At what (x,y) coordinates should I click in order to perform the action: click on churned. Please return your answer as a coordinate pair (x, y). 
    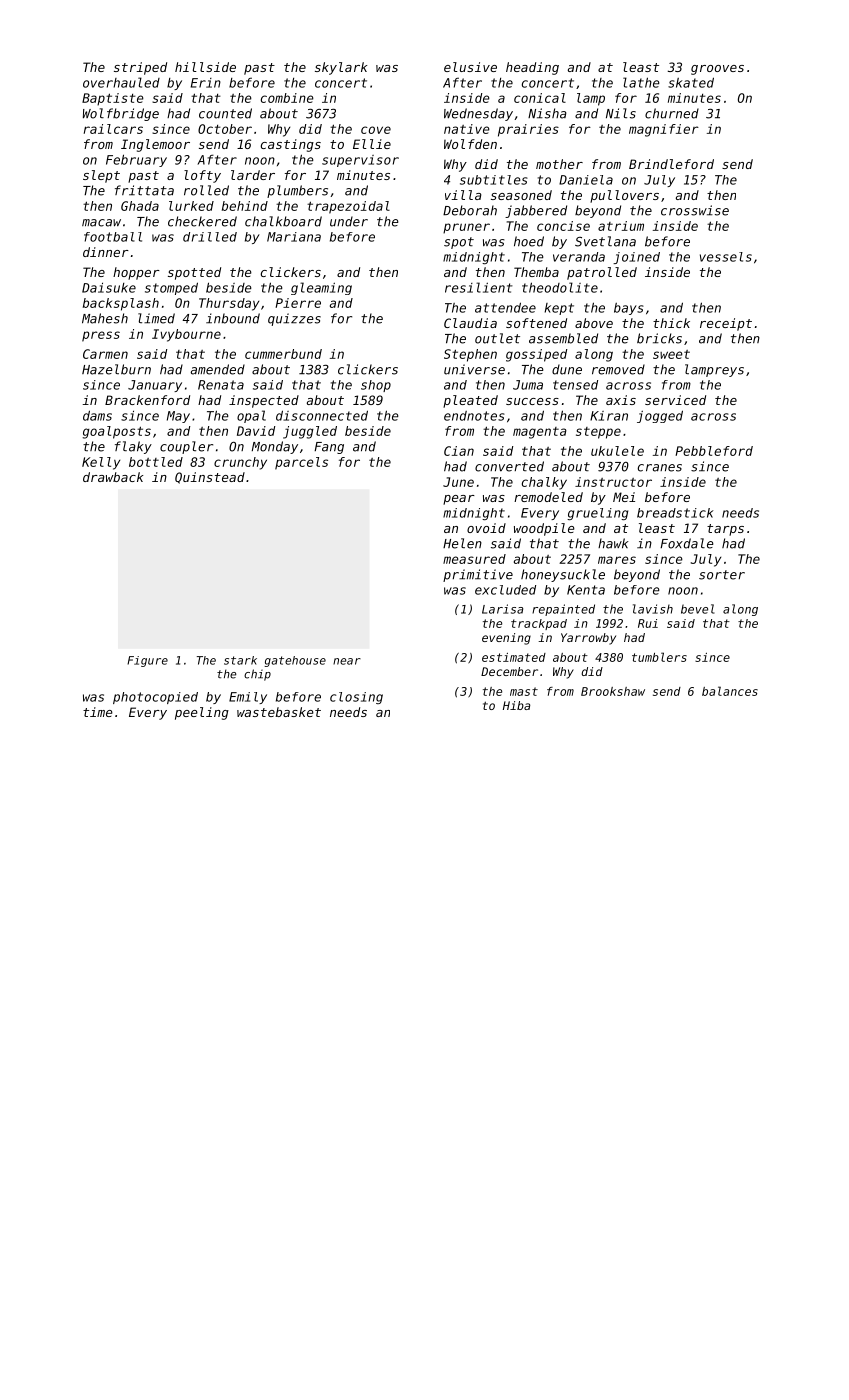
    Looking at the image, I should click on (672, 113).
